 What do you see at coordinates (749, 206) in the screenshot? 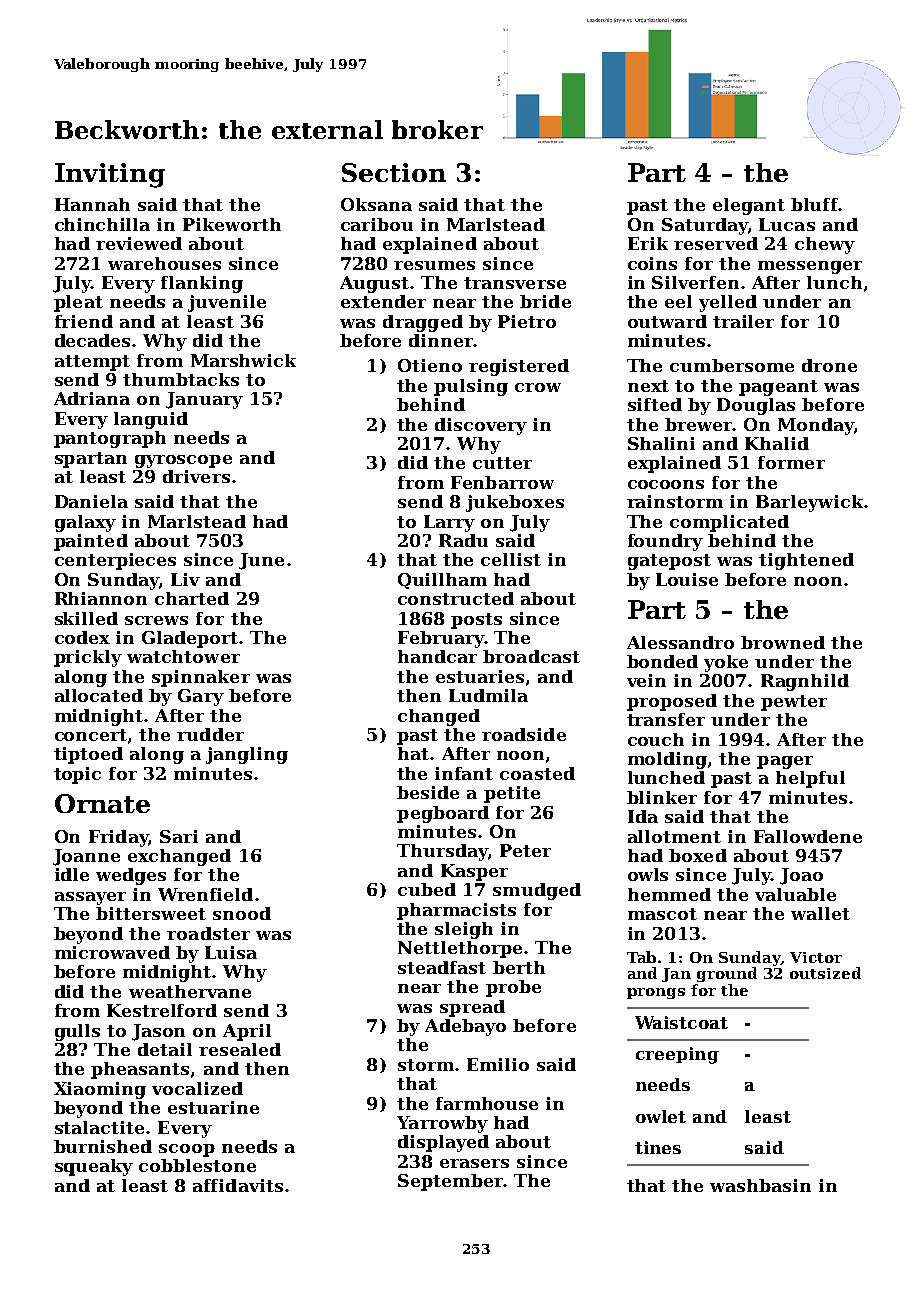
I see `elegant` at bounding box center [749, 206].
